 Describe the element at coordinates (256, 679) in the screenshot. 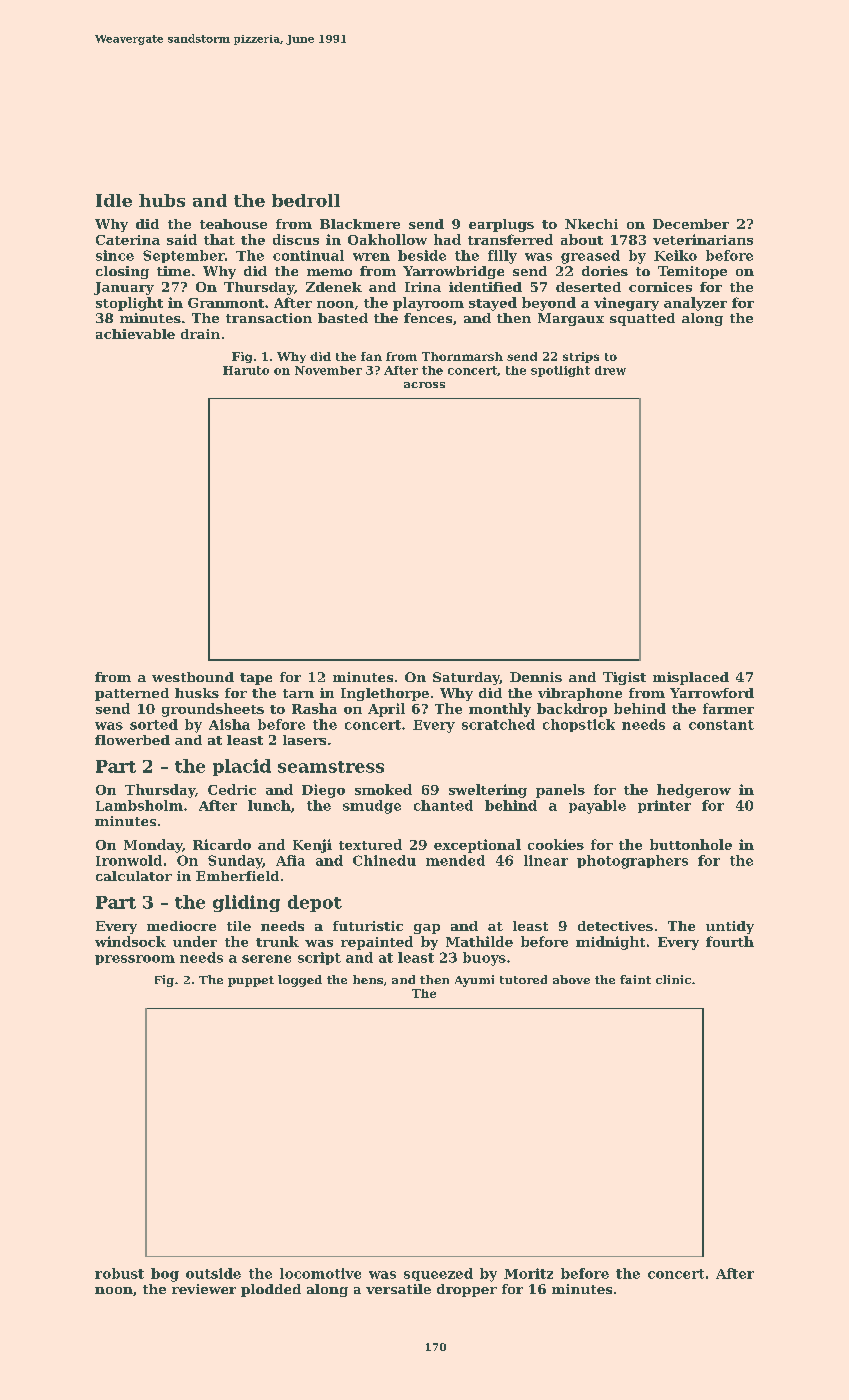

I see `tape` at that location.
